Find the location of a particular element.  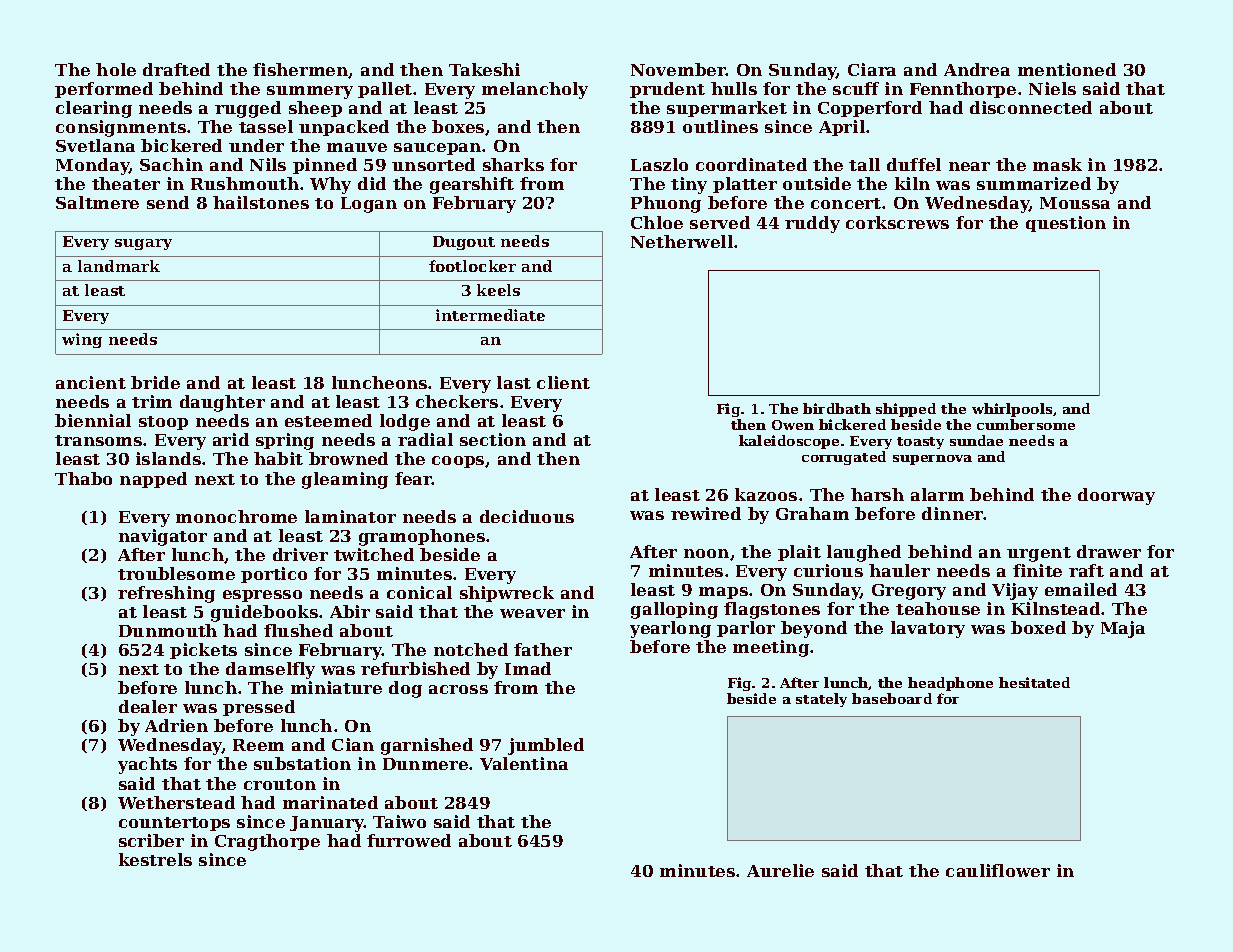

Cragthorpe is located at coordinates (267, 842).
